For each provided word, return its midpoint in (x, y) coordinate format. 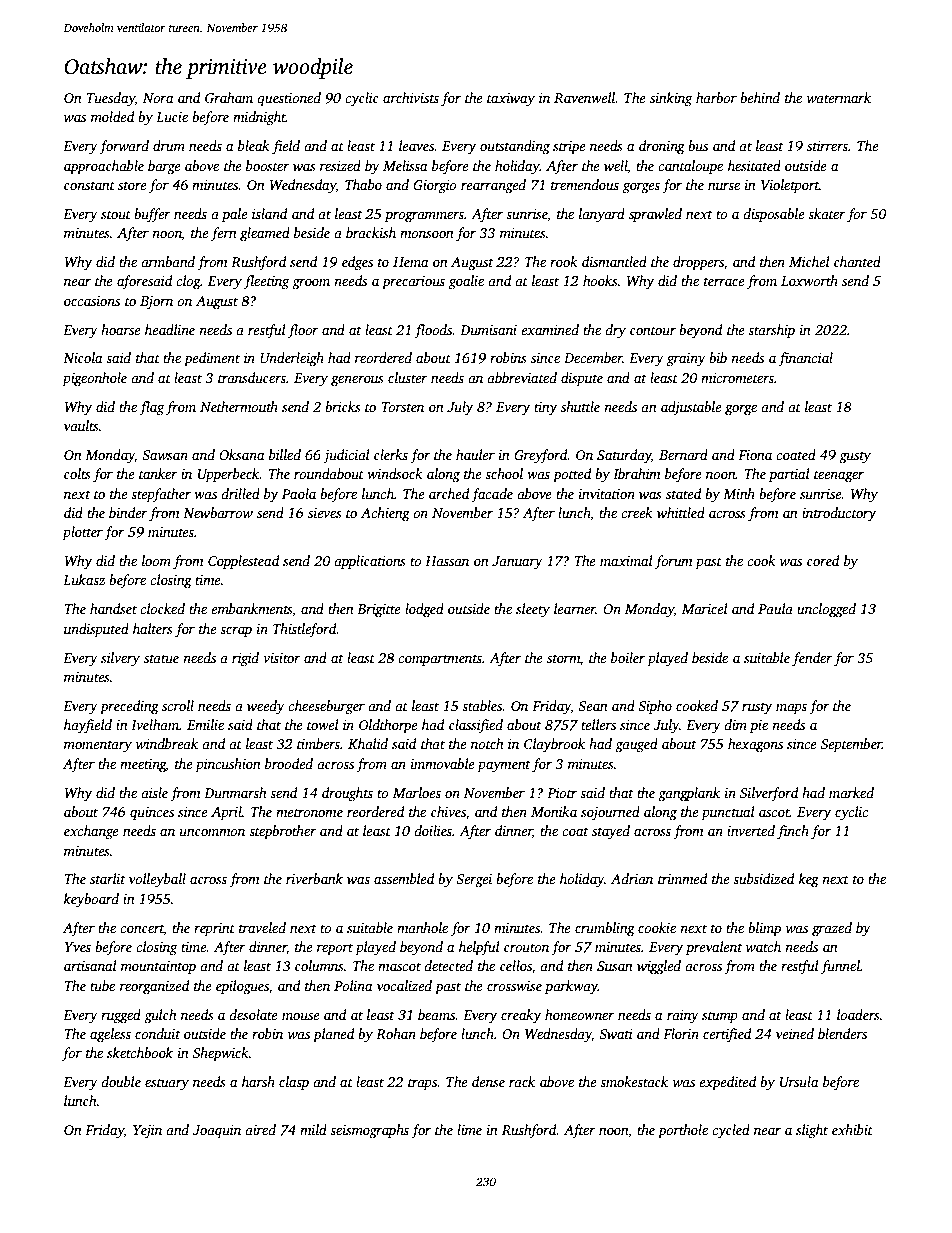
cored (823, 560)
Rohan (396, 1033)
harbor (716, 97)
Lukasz (84, 579)
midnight (259, 118)
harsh (258, 1081)
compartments (440, 660)
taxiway (511, 99)
